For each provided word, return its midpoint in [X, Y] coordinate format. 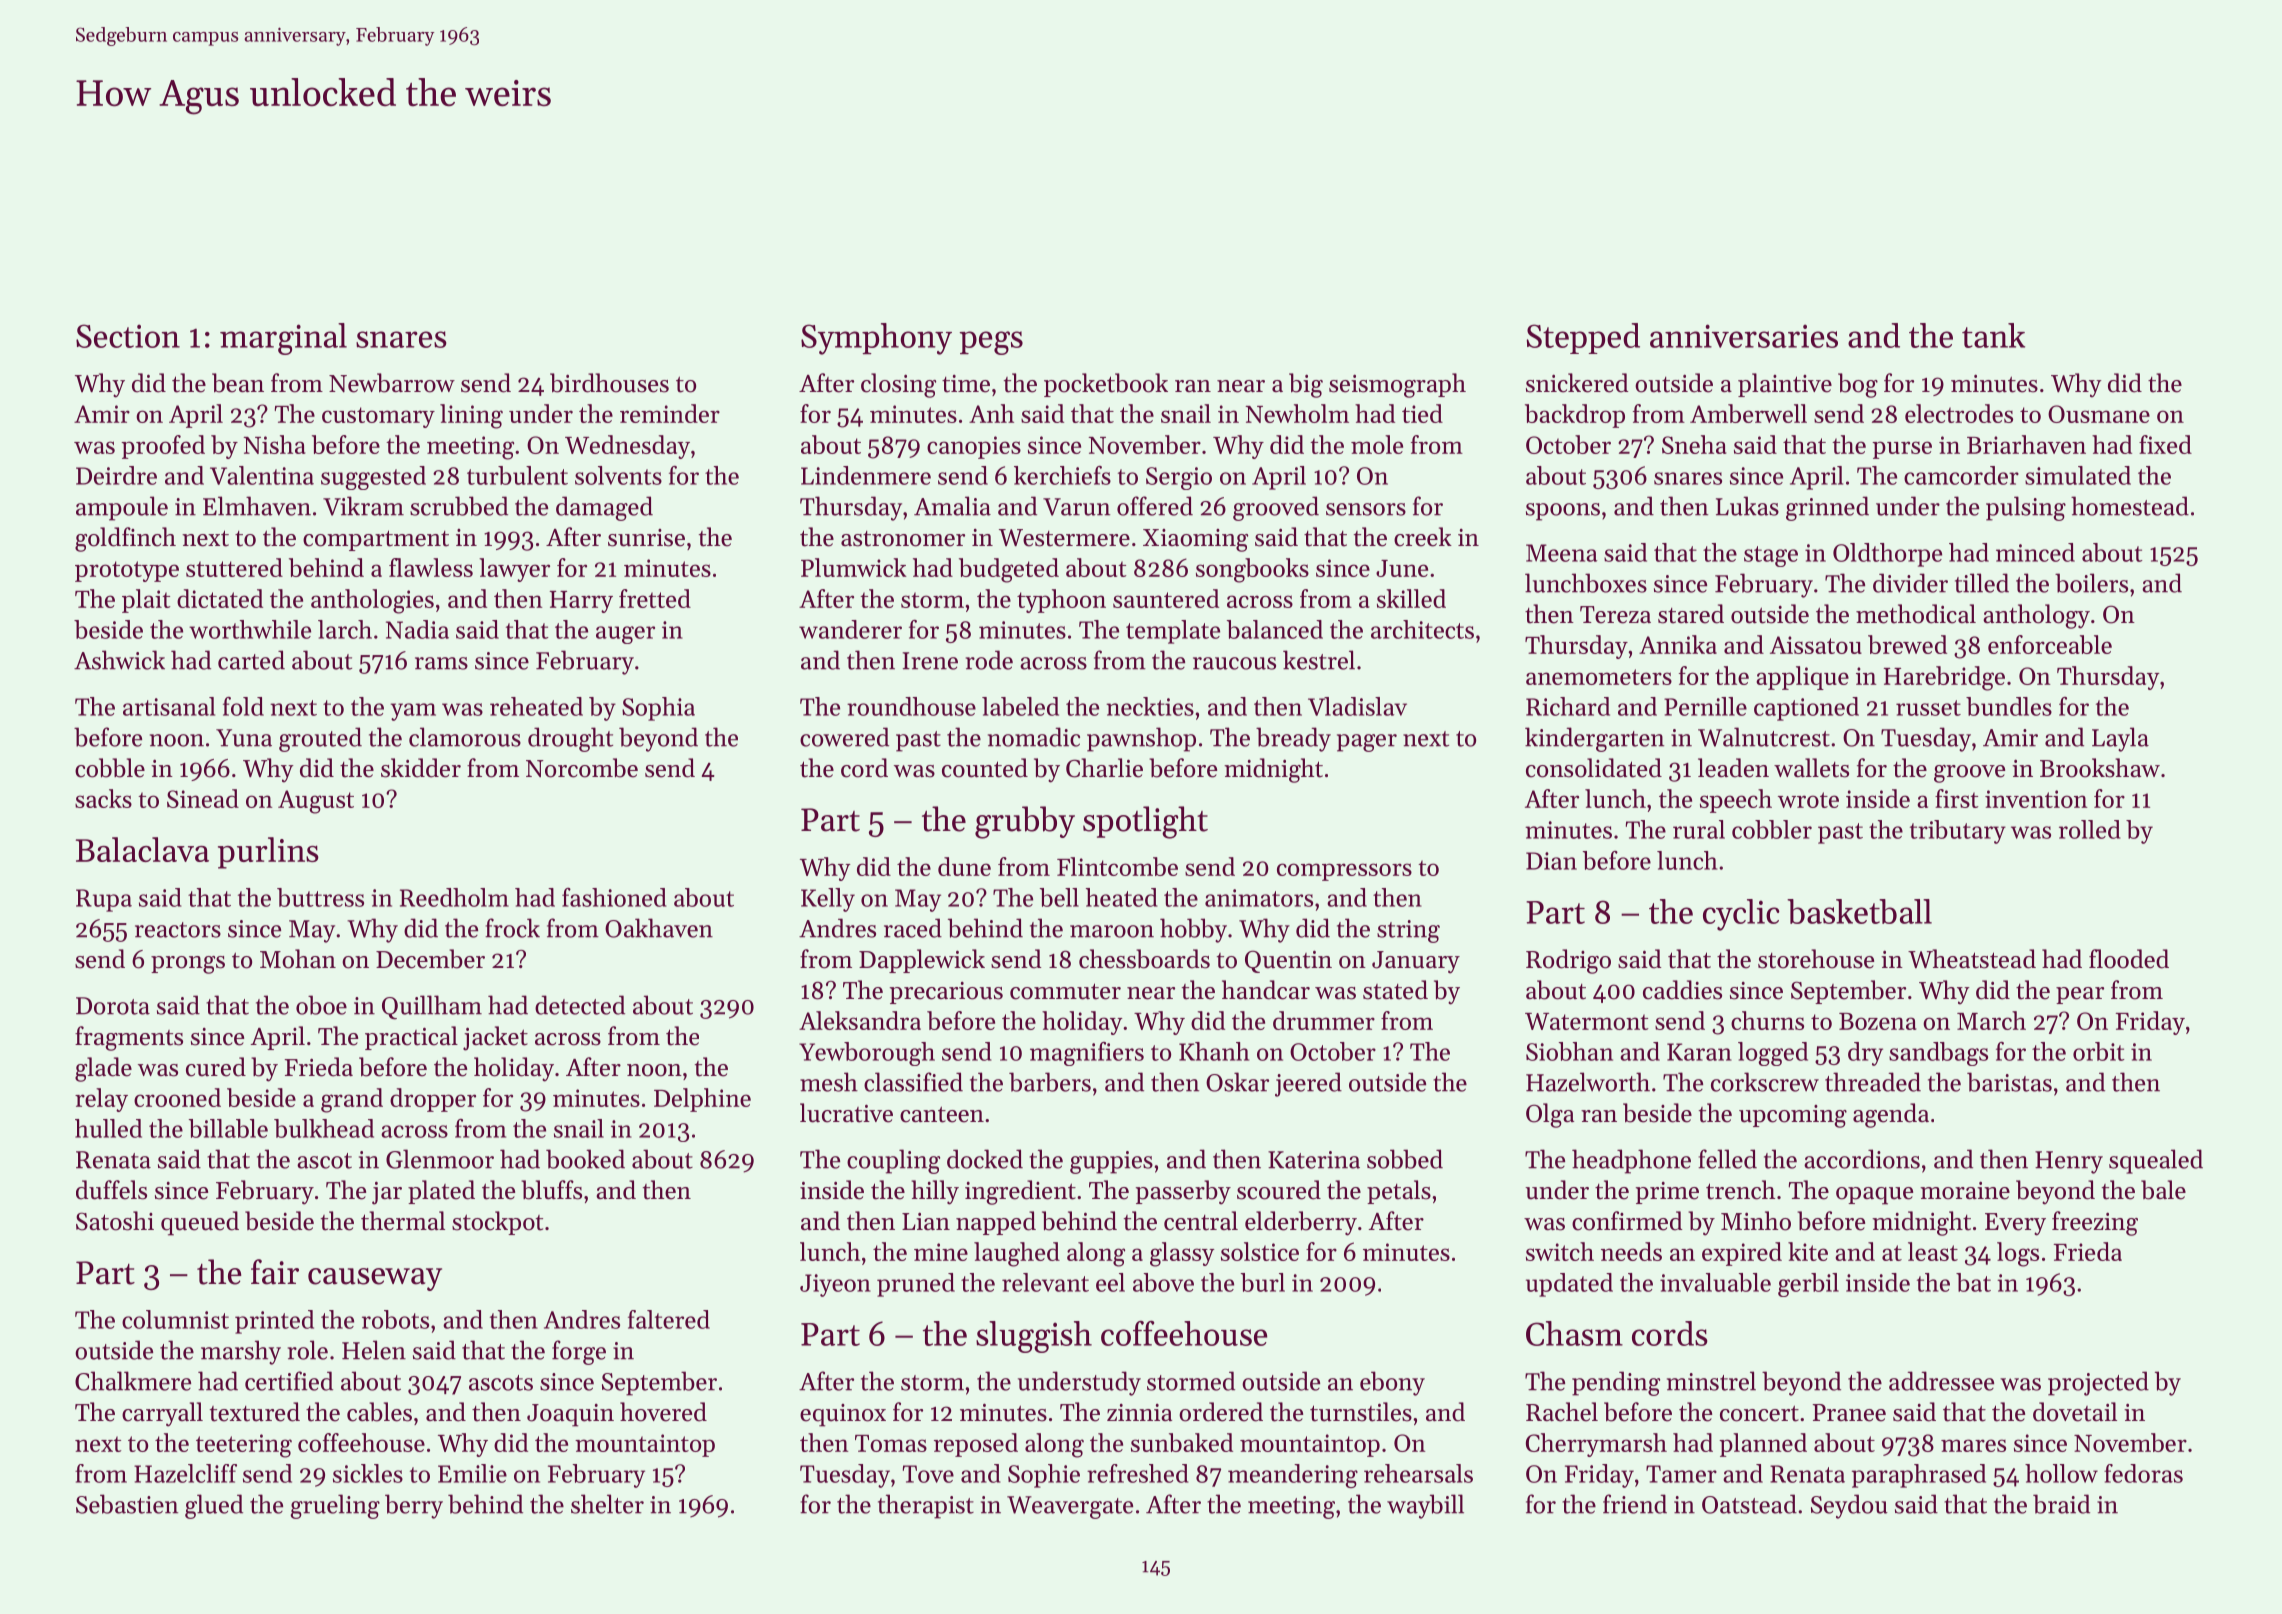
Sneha [1694, 444]
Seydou [1849, 1506]
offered [1155, 506]
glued [214, 1506]
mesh [829, 1082]
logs [2018, 1254]
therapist [926, 1506]
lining [471, 416]
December [430, 959]
